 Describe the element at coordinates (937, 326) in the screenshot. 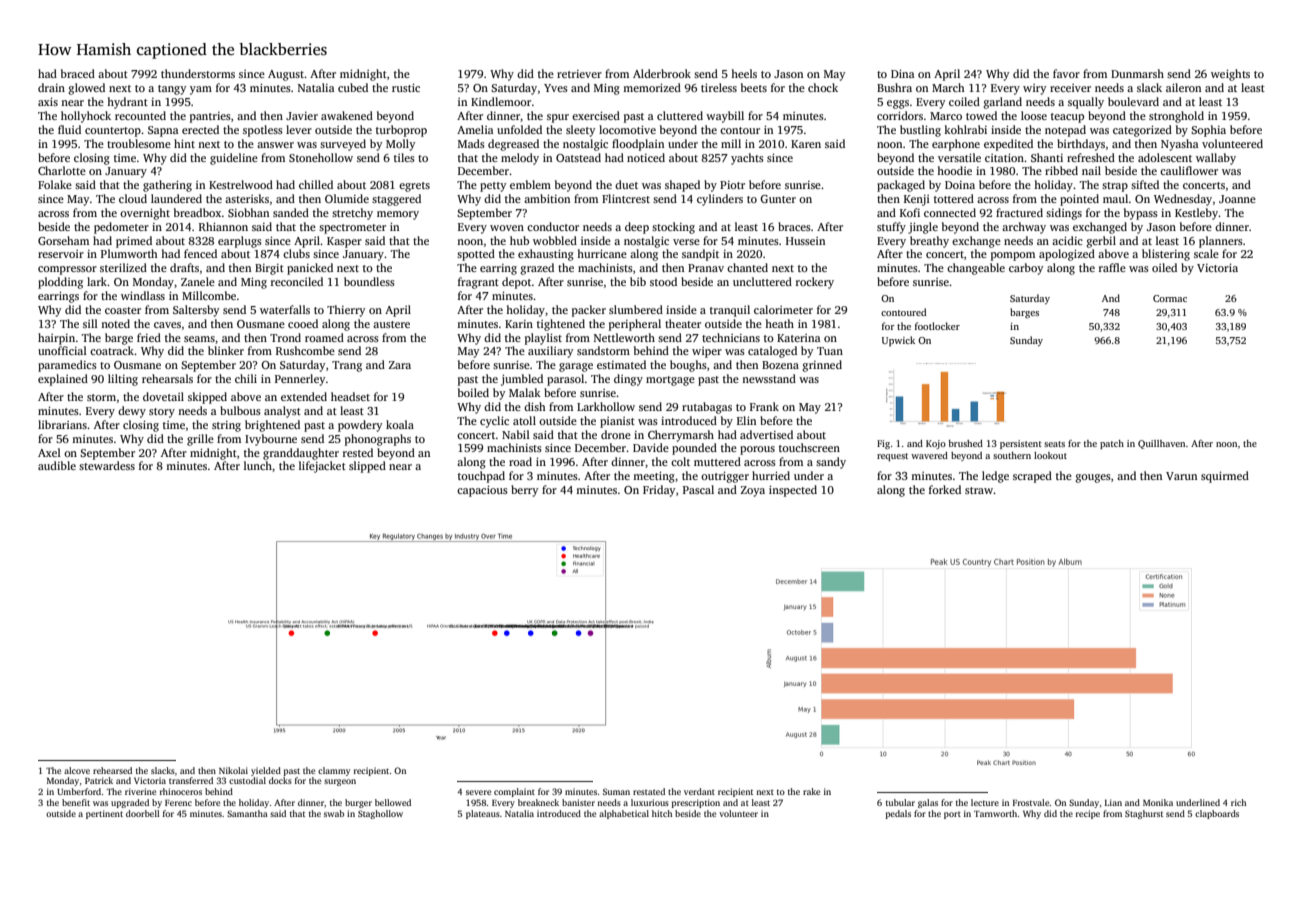

I see `footlocker` at that location.
